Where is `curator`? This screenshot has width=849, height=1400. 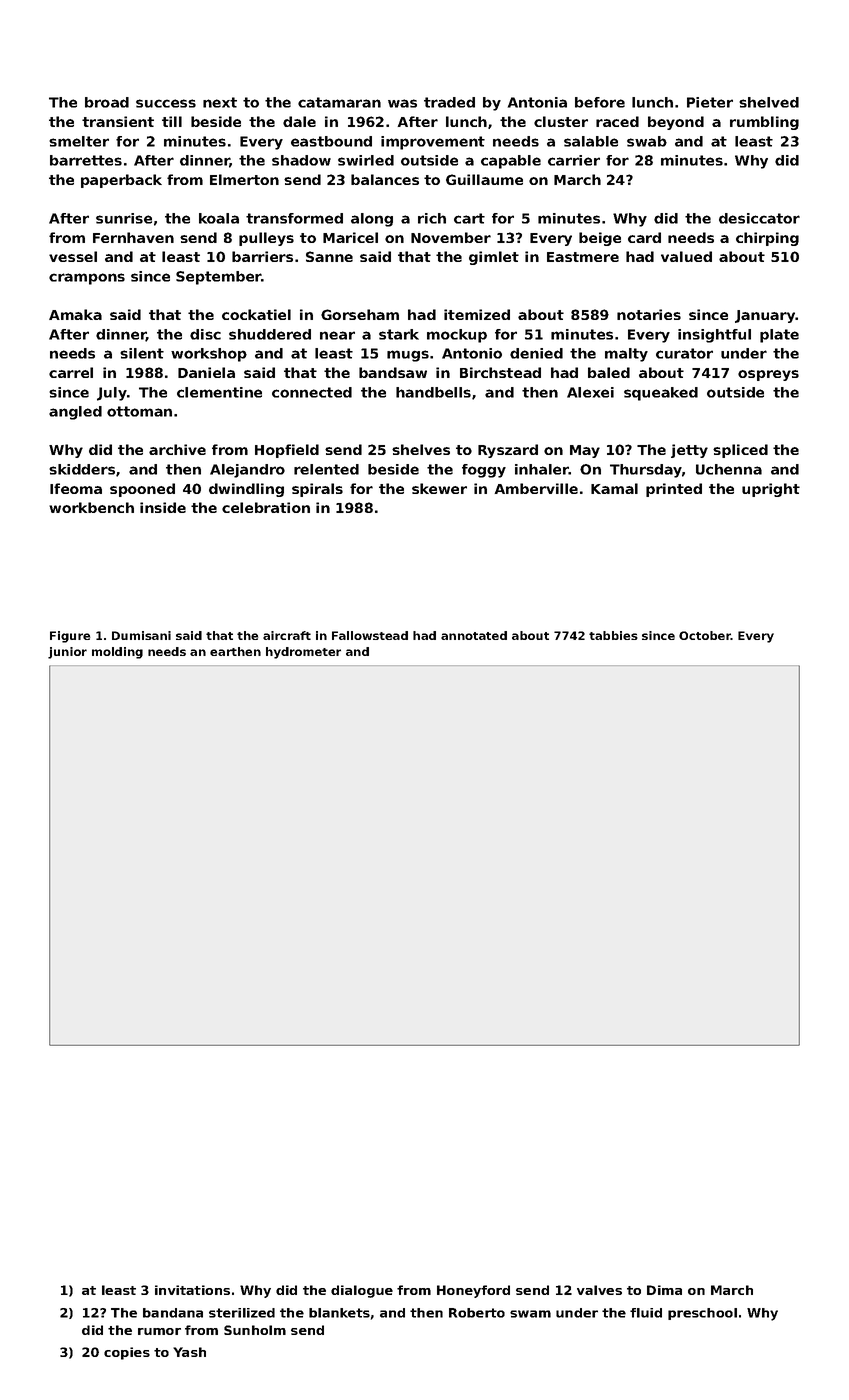 curator is located at coordinates (684, 353).
